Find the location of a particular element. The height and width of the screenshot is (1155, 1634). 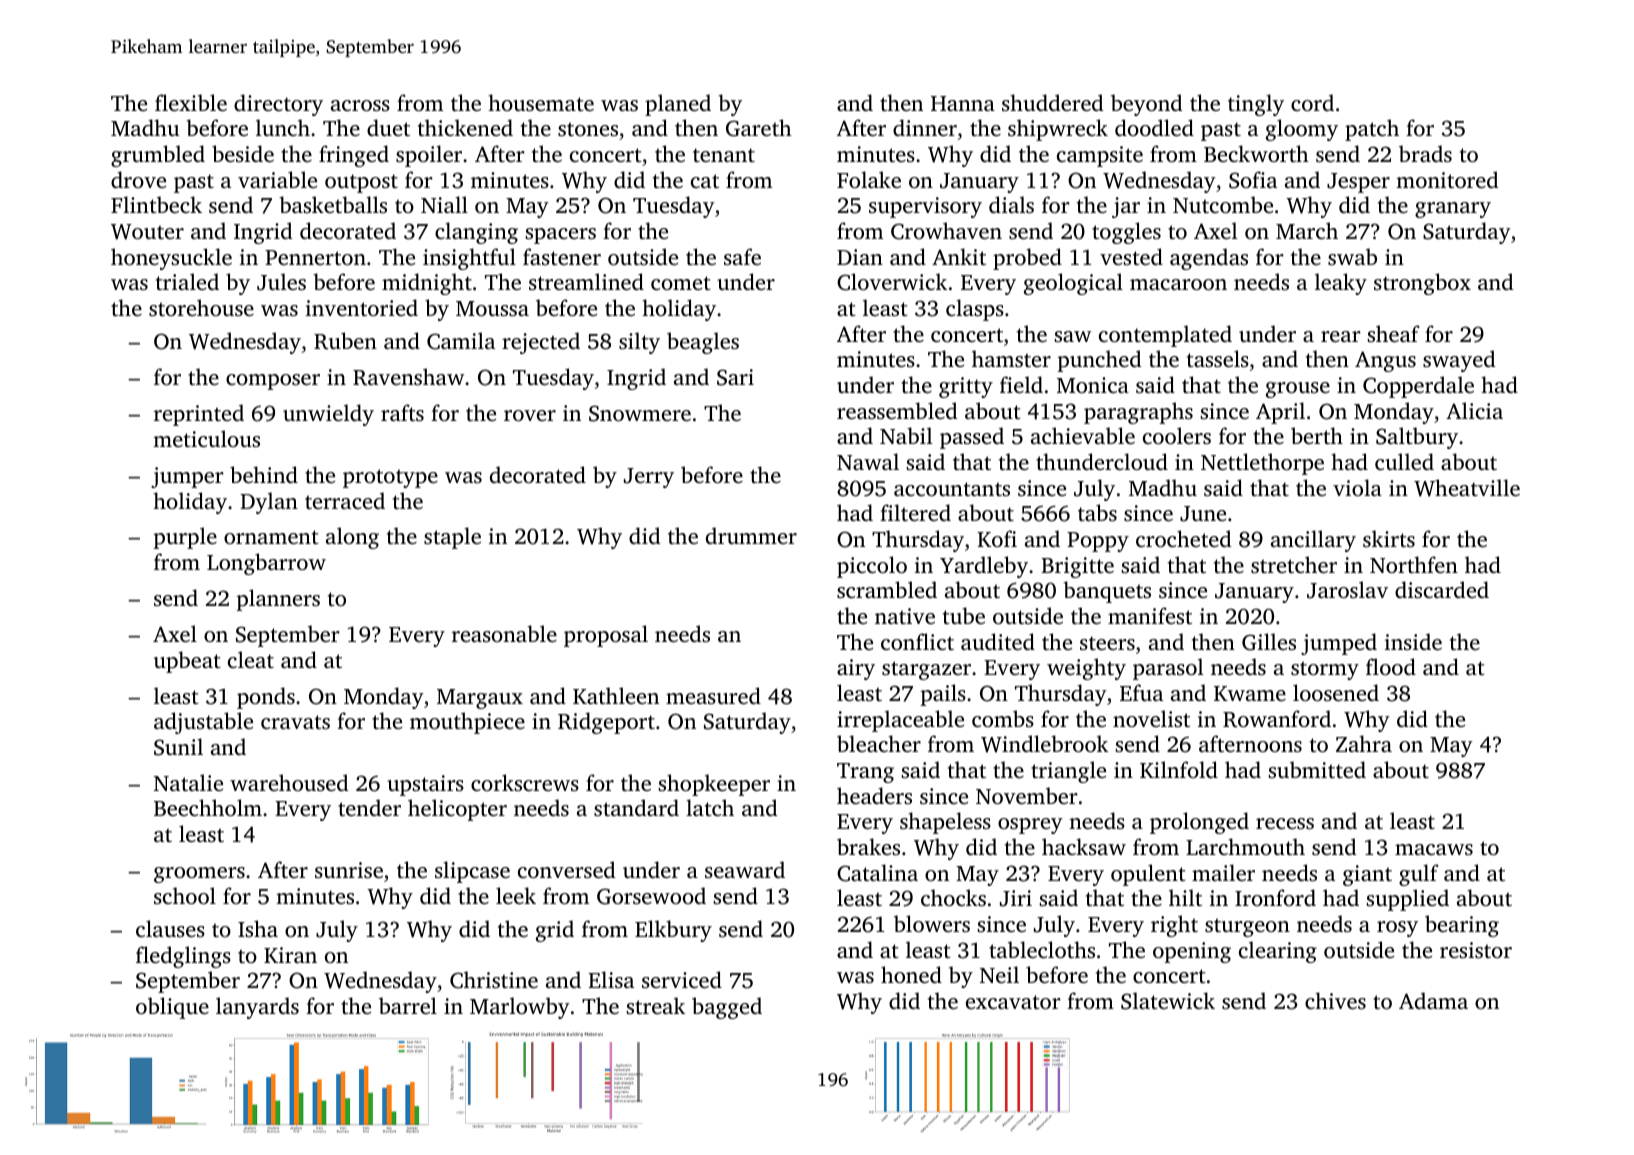

crocheted is located at coordinates (1183, 538).
